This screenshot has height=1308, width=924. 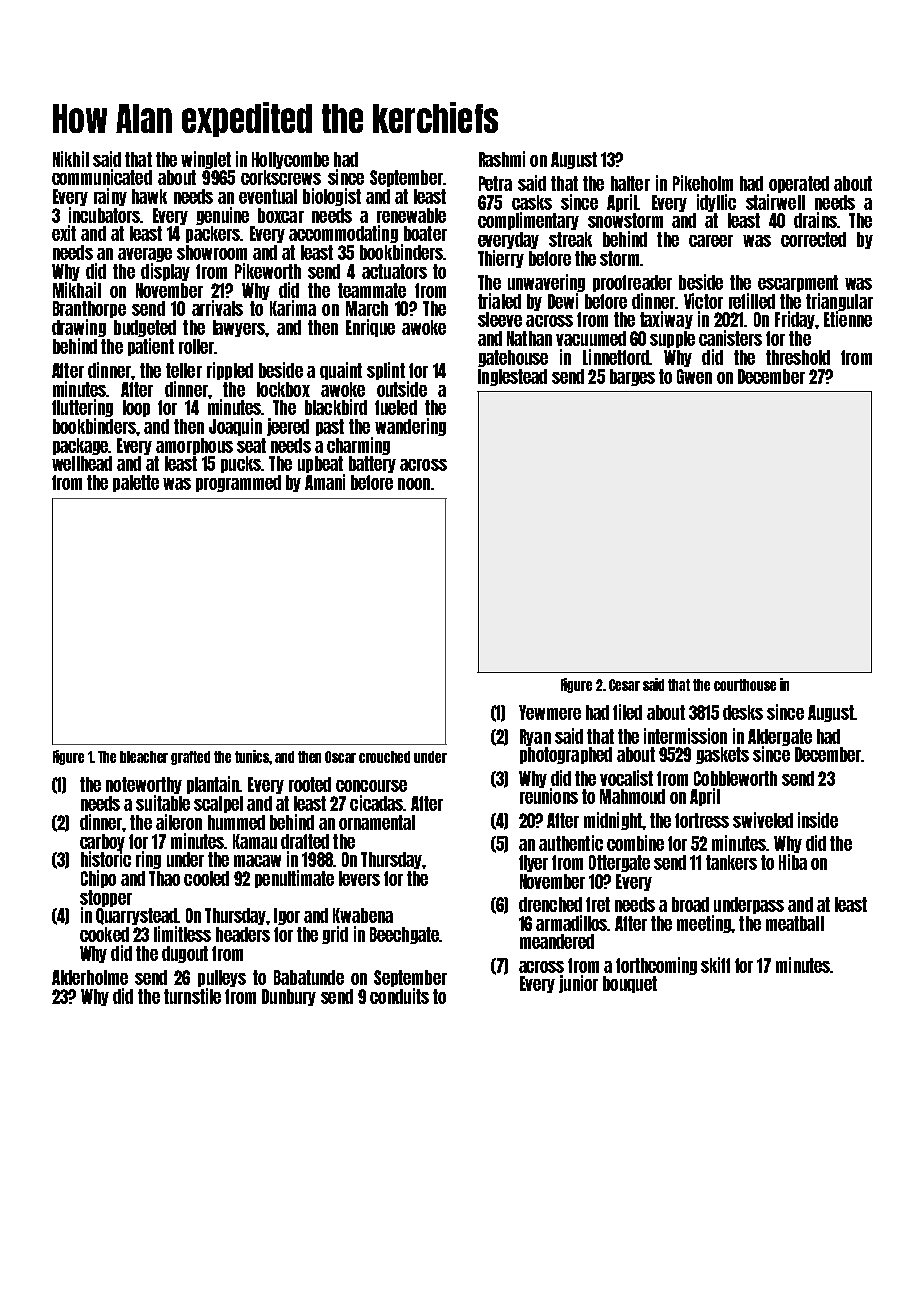 I want to click on courthouse, so click(x=745, y=685).
